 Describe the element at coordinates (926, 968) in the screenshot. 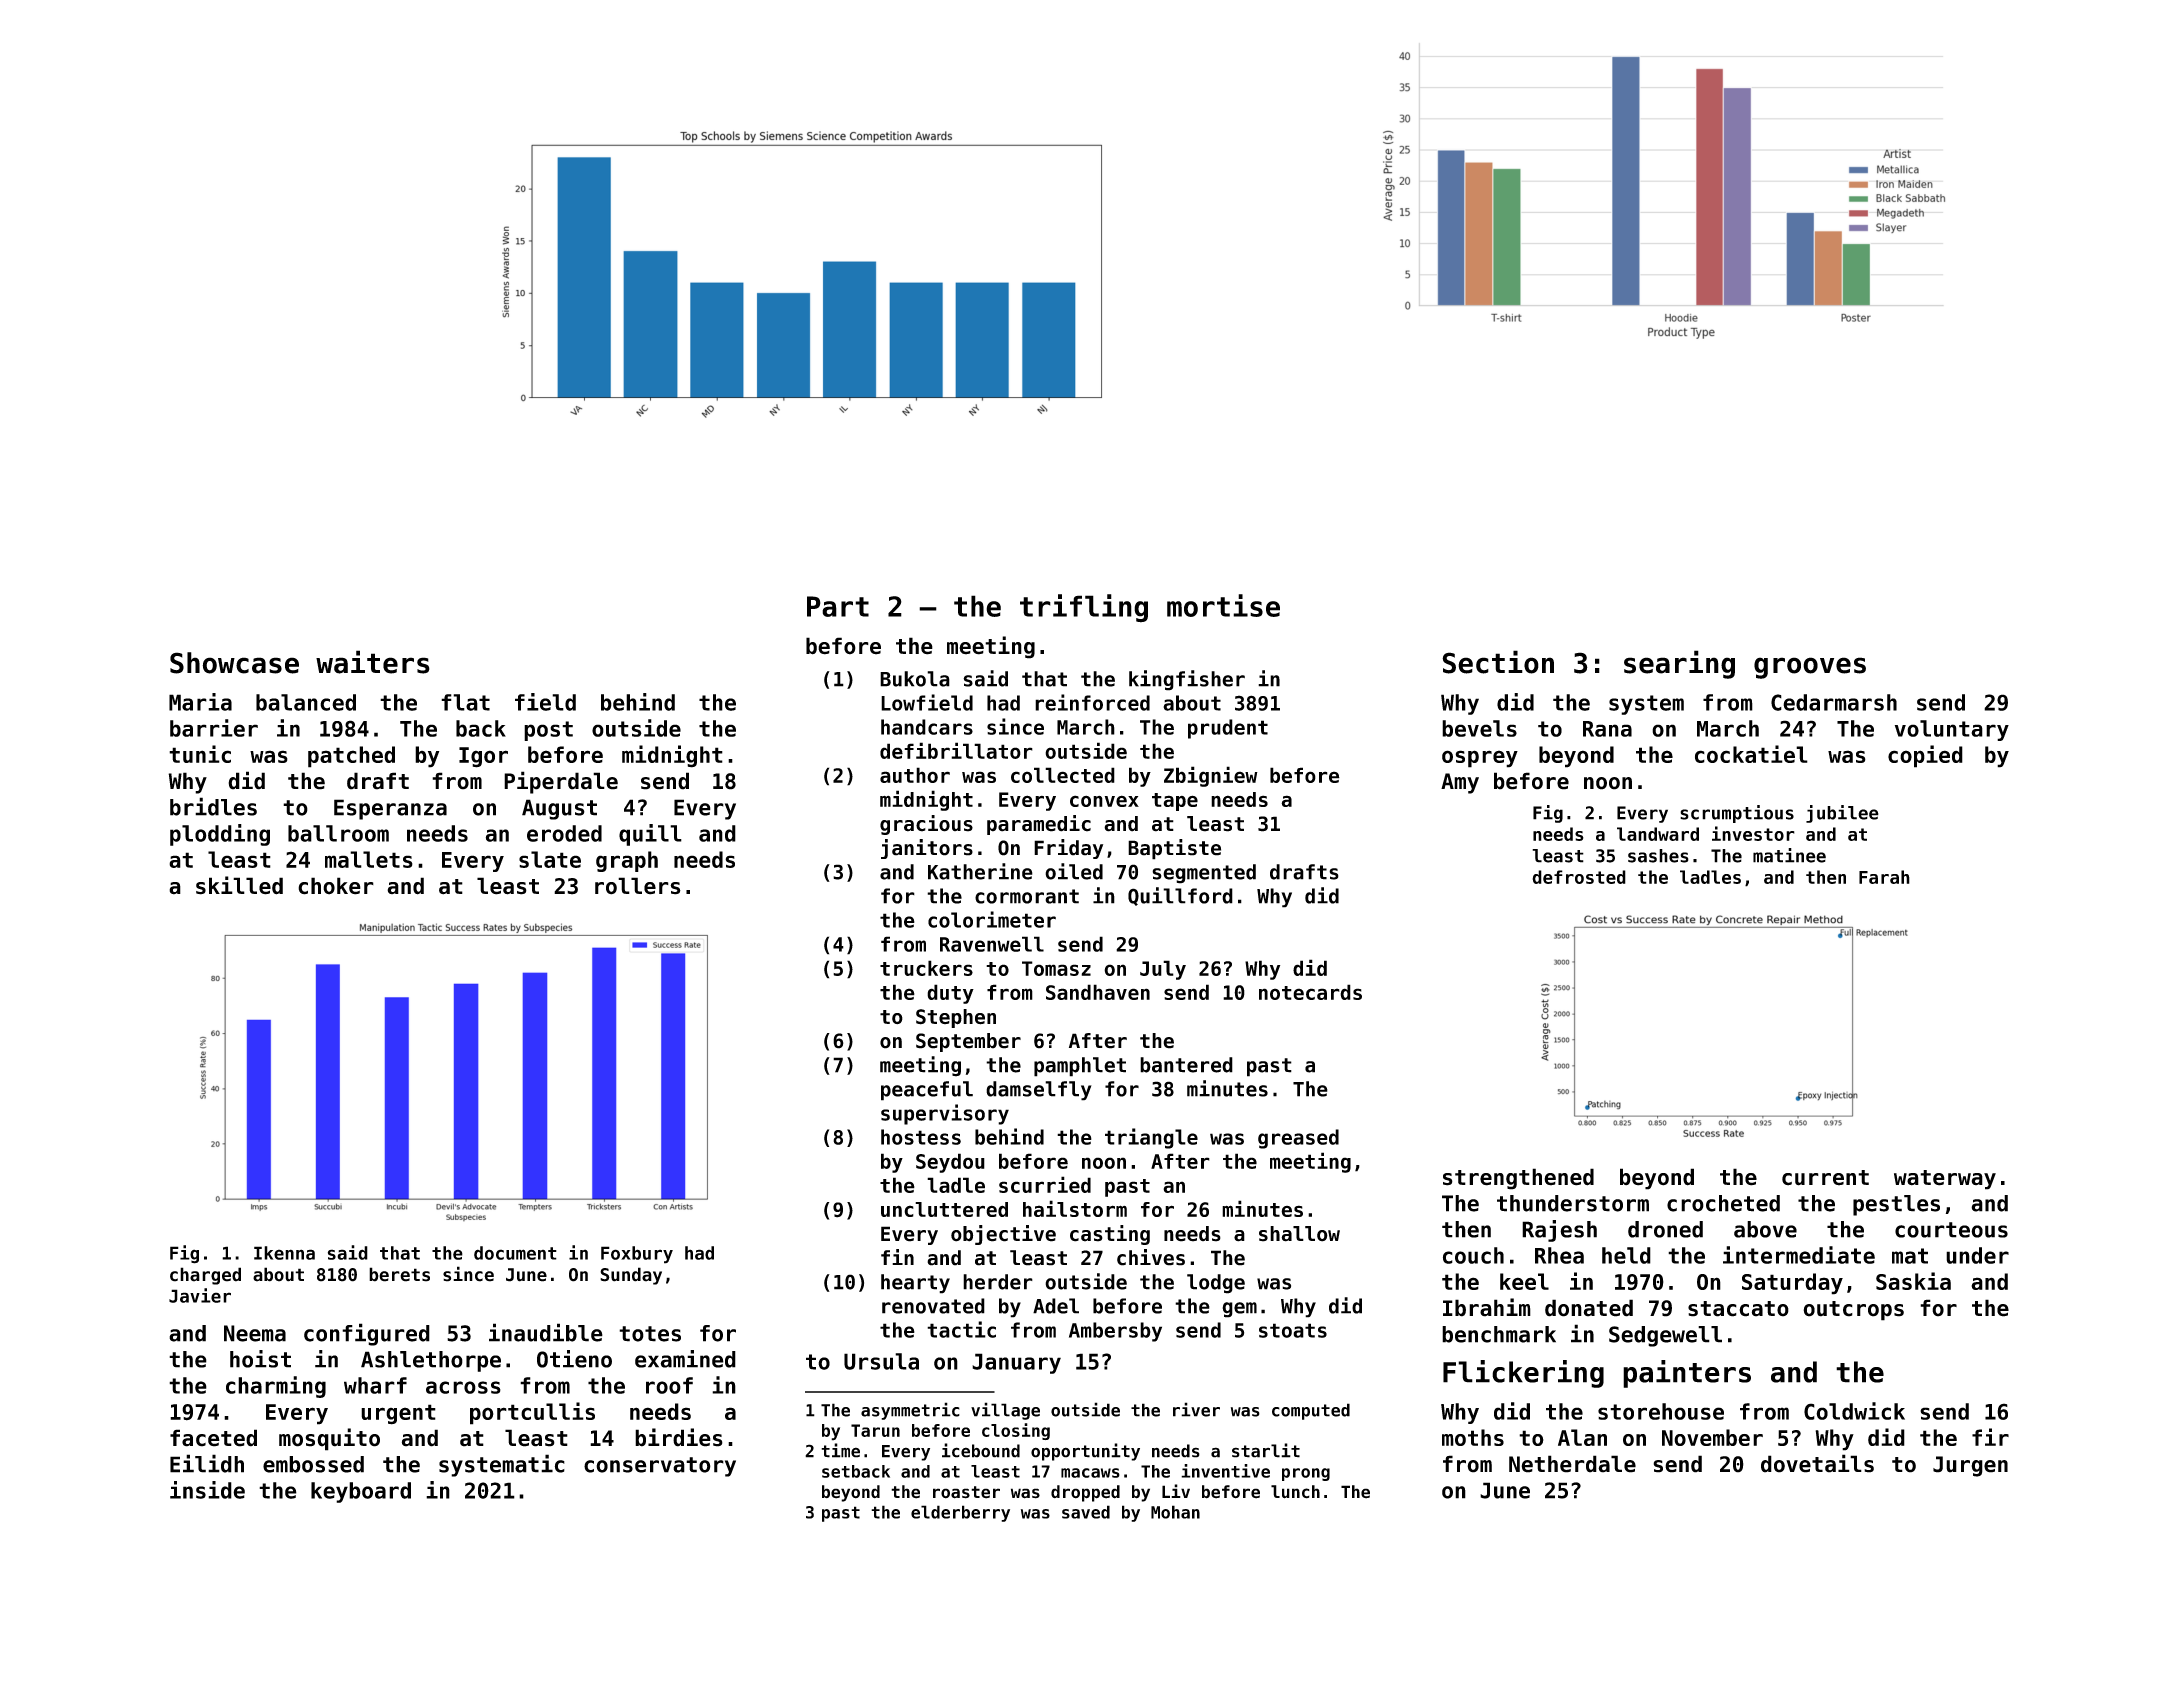

I see `truckers` at that location.
